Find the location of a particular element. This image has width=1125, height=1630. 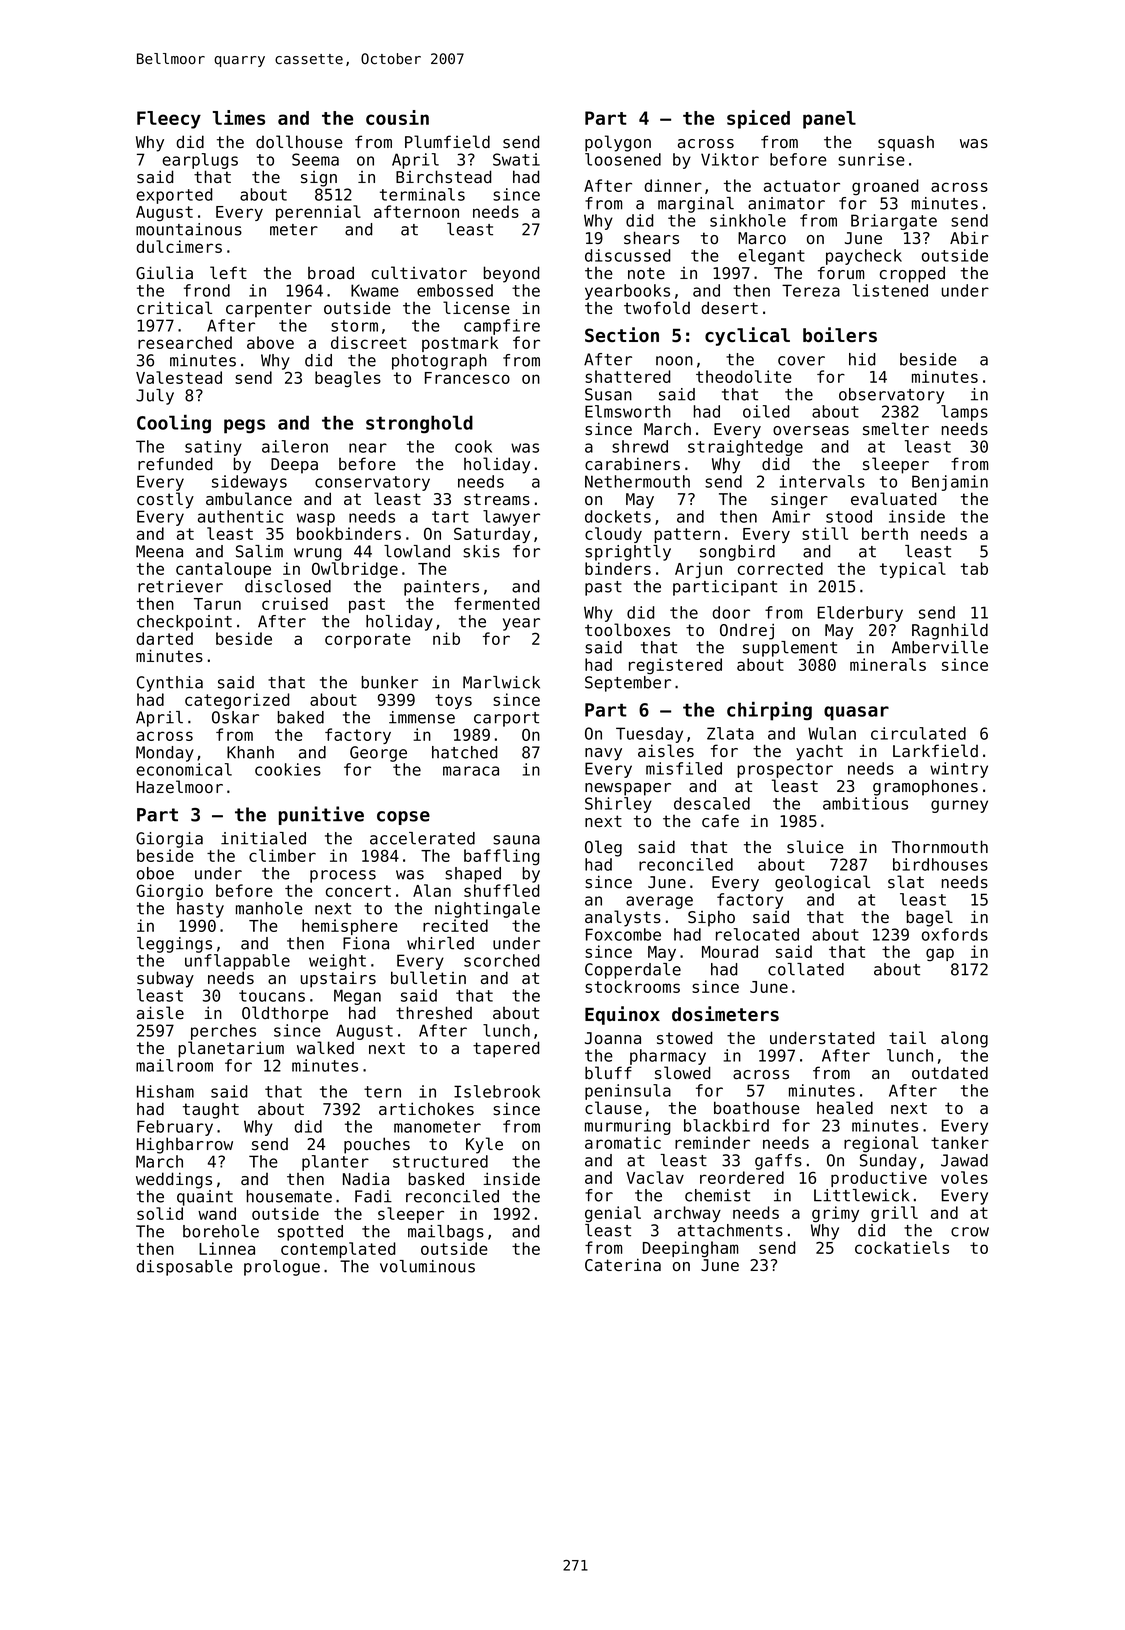

gurney is located at coordinates (959, 806).
